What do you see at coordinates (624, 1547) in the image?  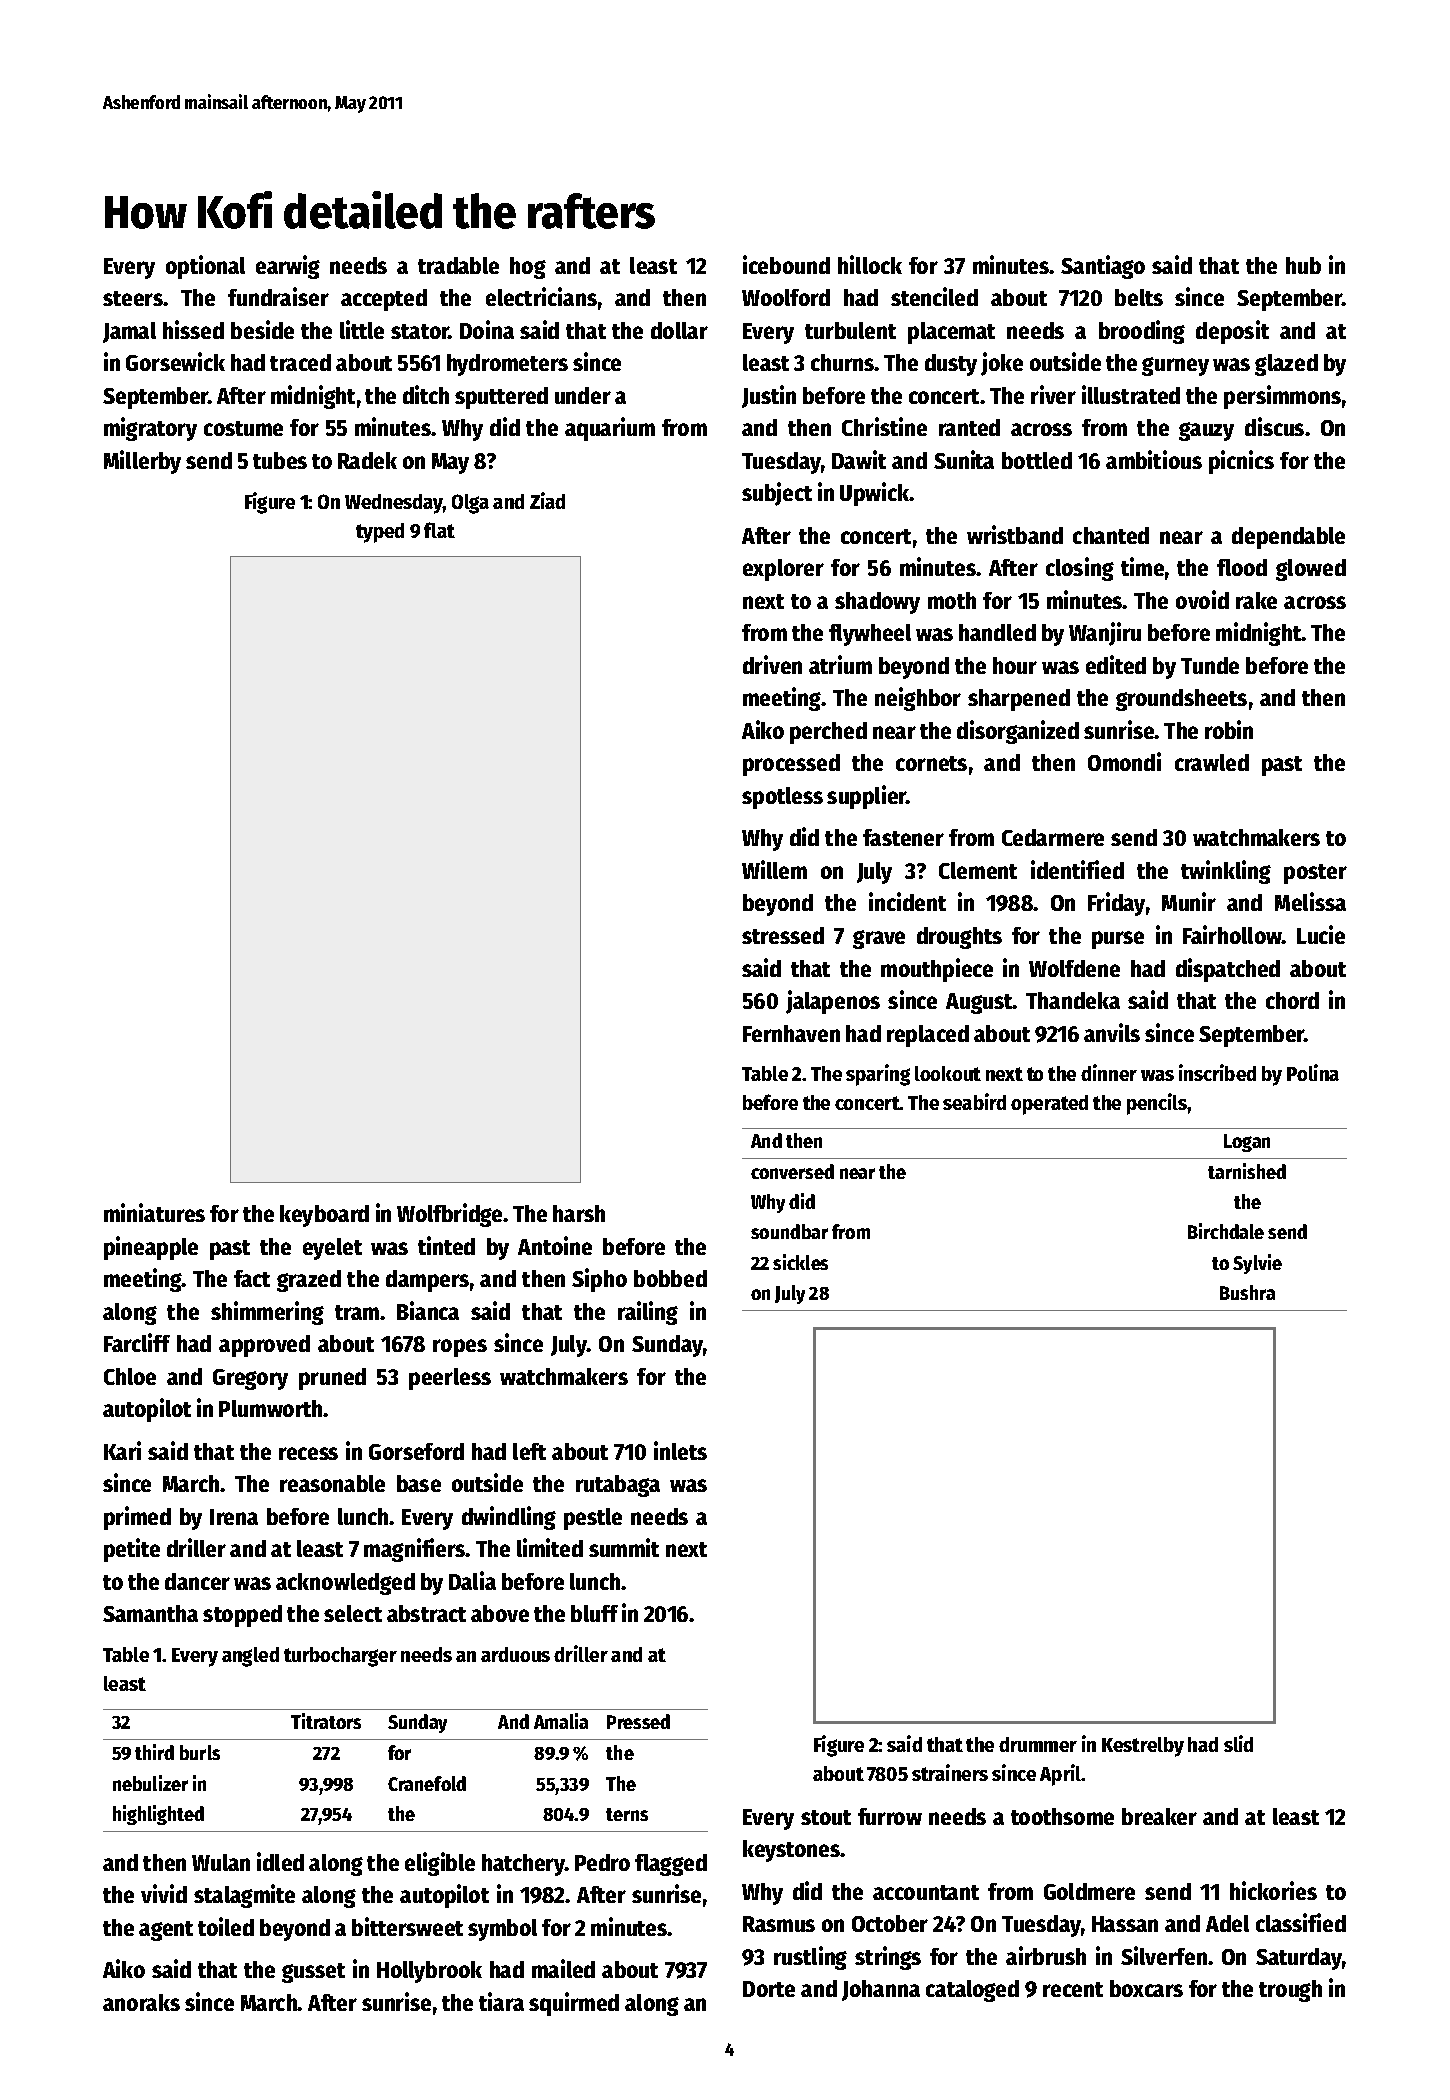 I see `summit` at bounding box center [624, 1547].
